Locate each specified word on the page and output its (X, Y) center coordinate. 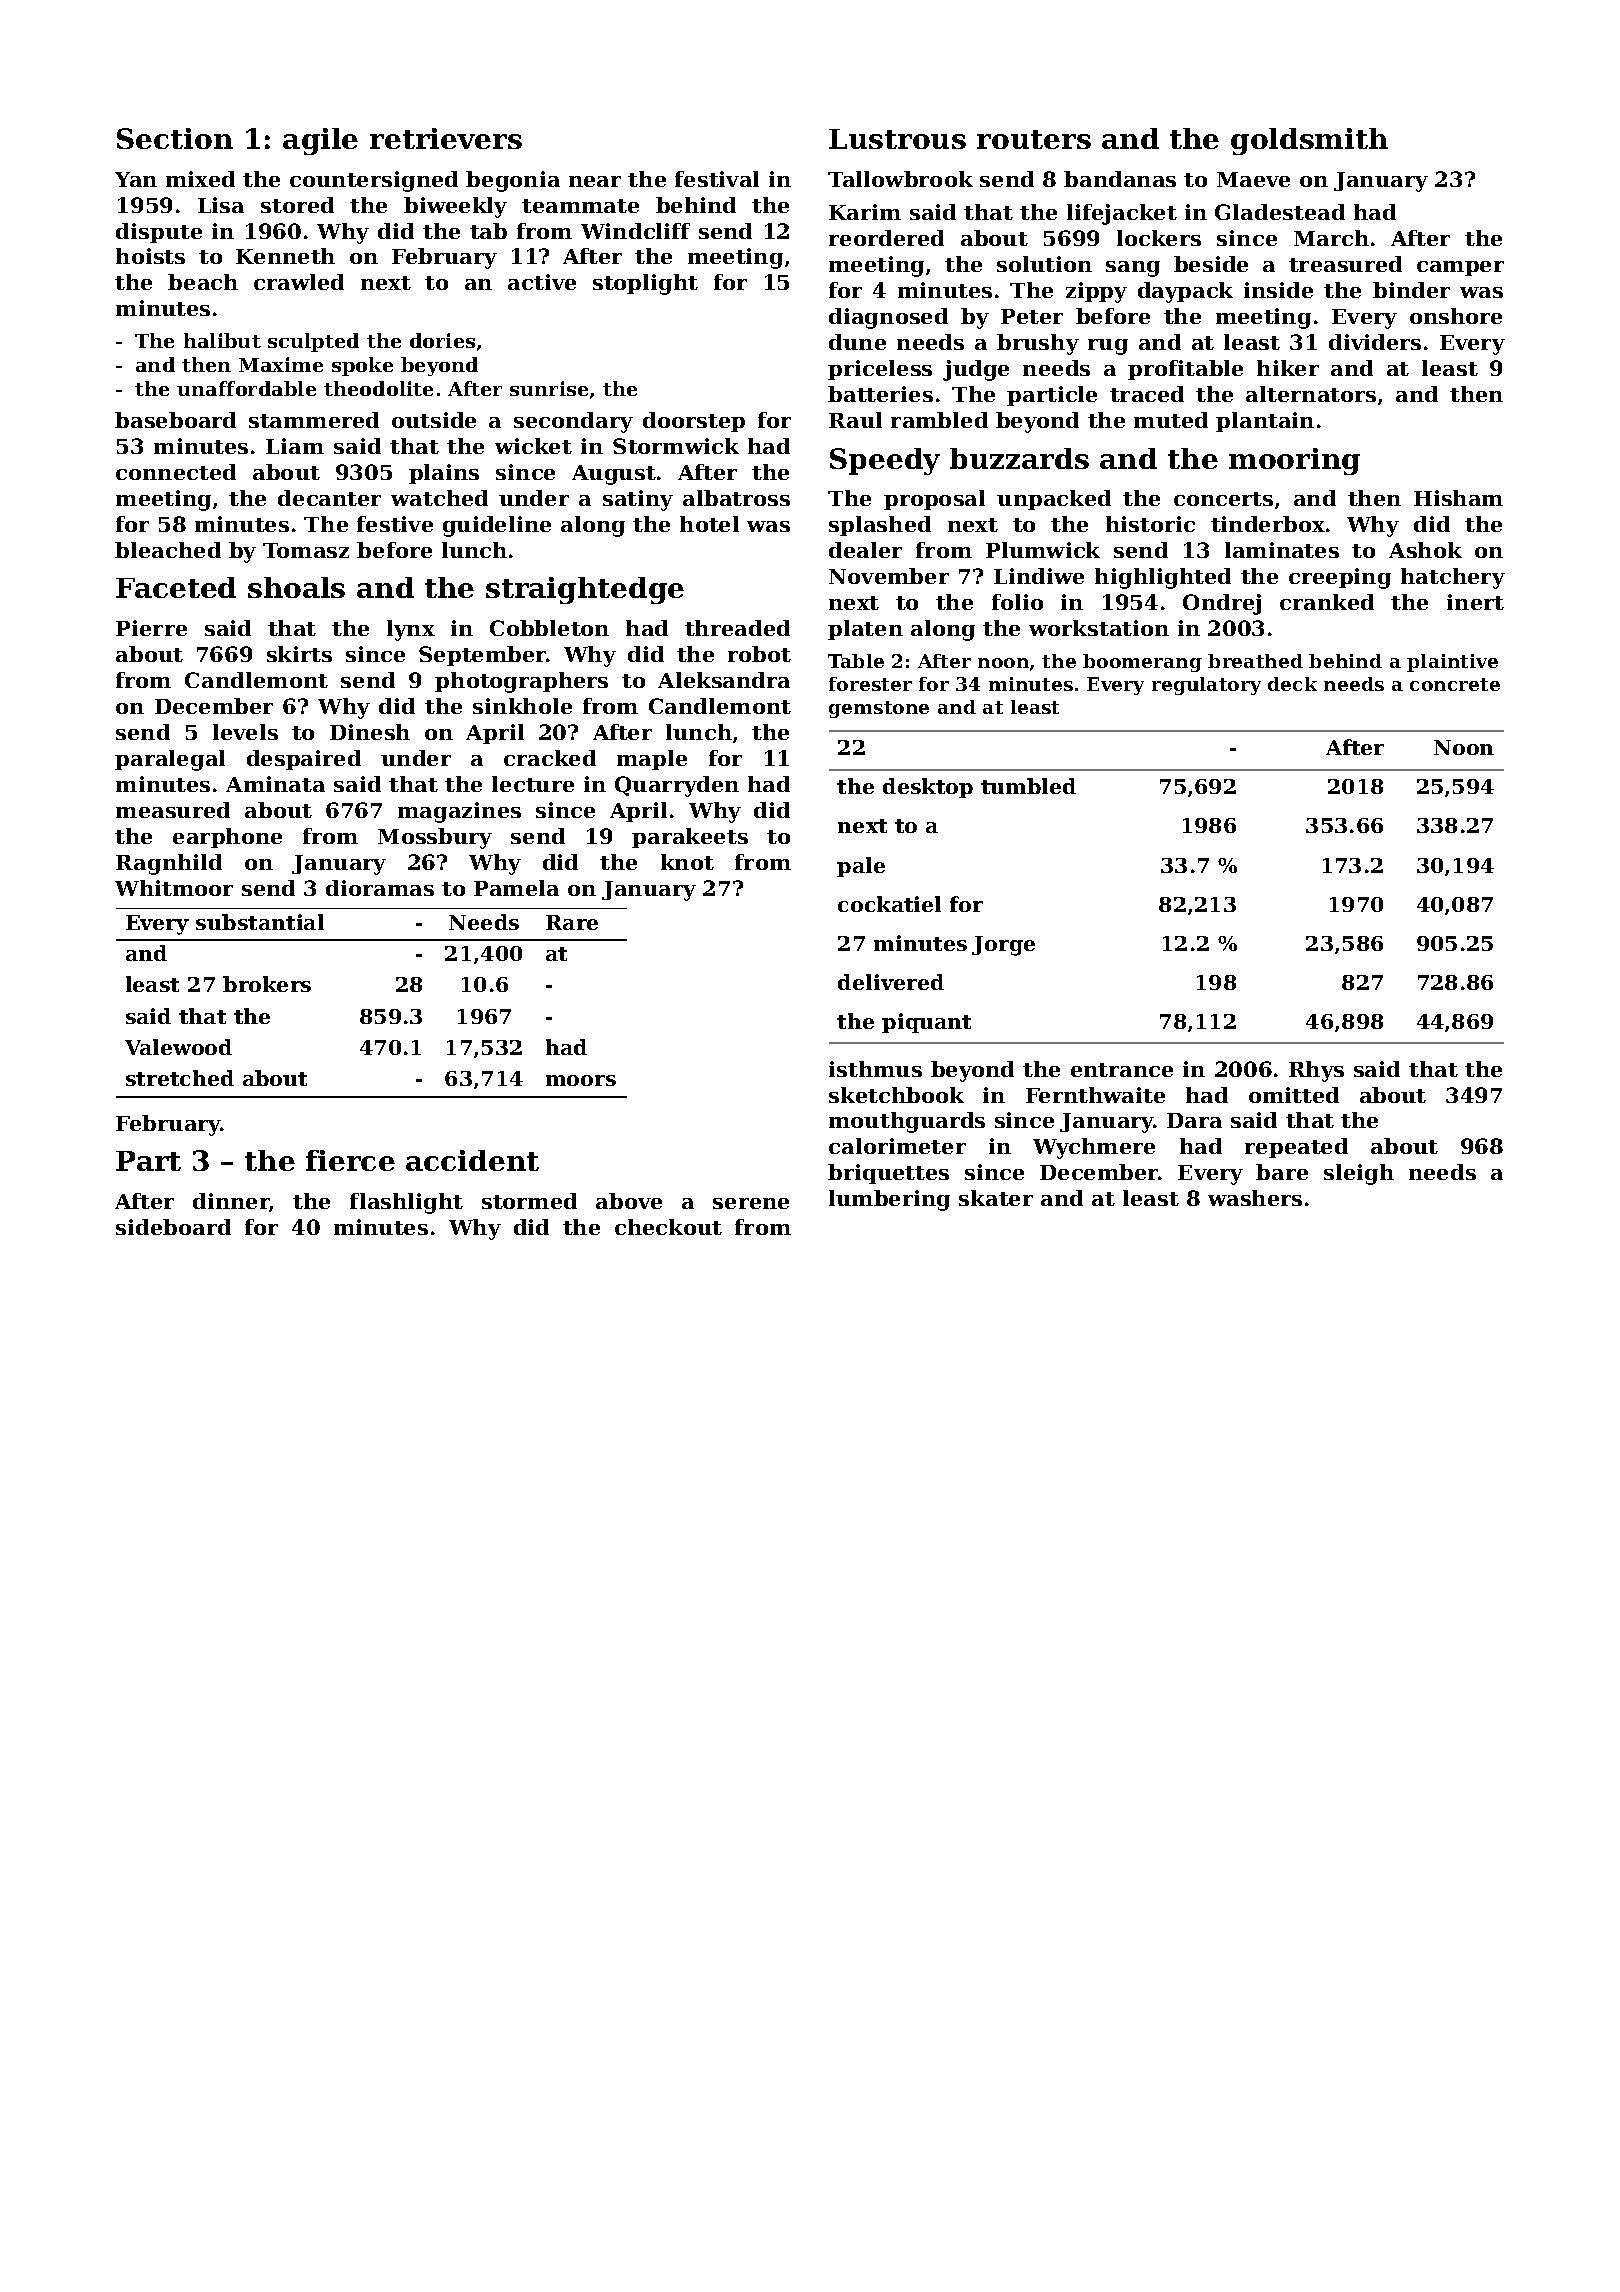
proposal (934, 500)
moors (581, 1080)
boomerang (1142, 663)
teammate (580, 206)
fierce (350, 1160)
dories (442, 340)
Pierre (151, 628)
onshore (1456, 316)
